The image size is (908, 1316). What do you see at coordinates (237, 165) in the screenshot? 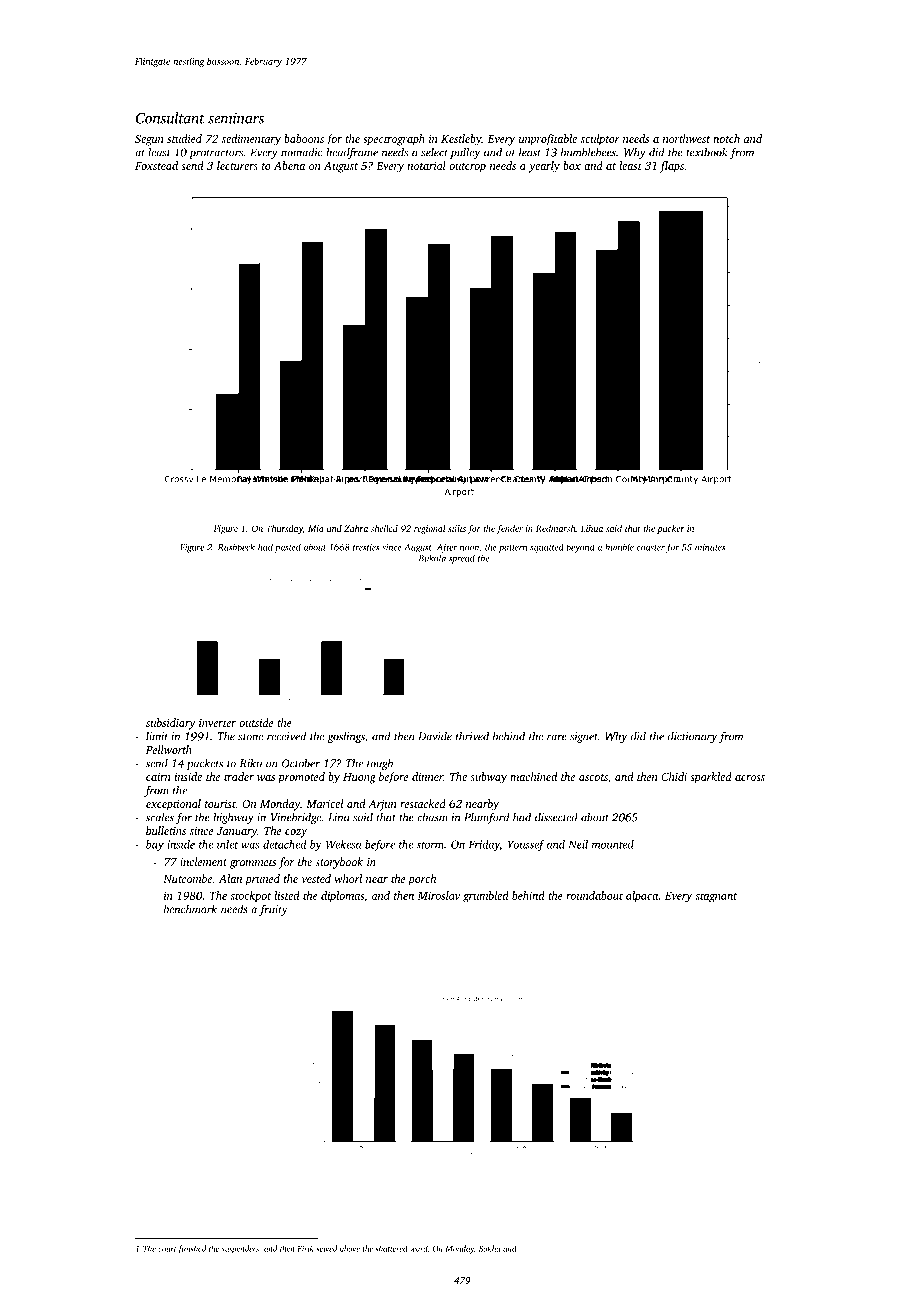
I see `lecturers` at bounding box center [237, 165].
